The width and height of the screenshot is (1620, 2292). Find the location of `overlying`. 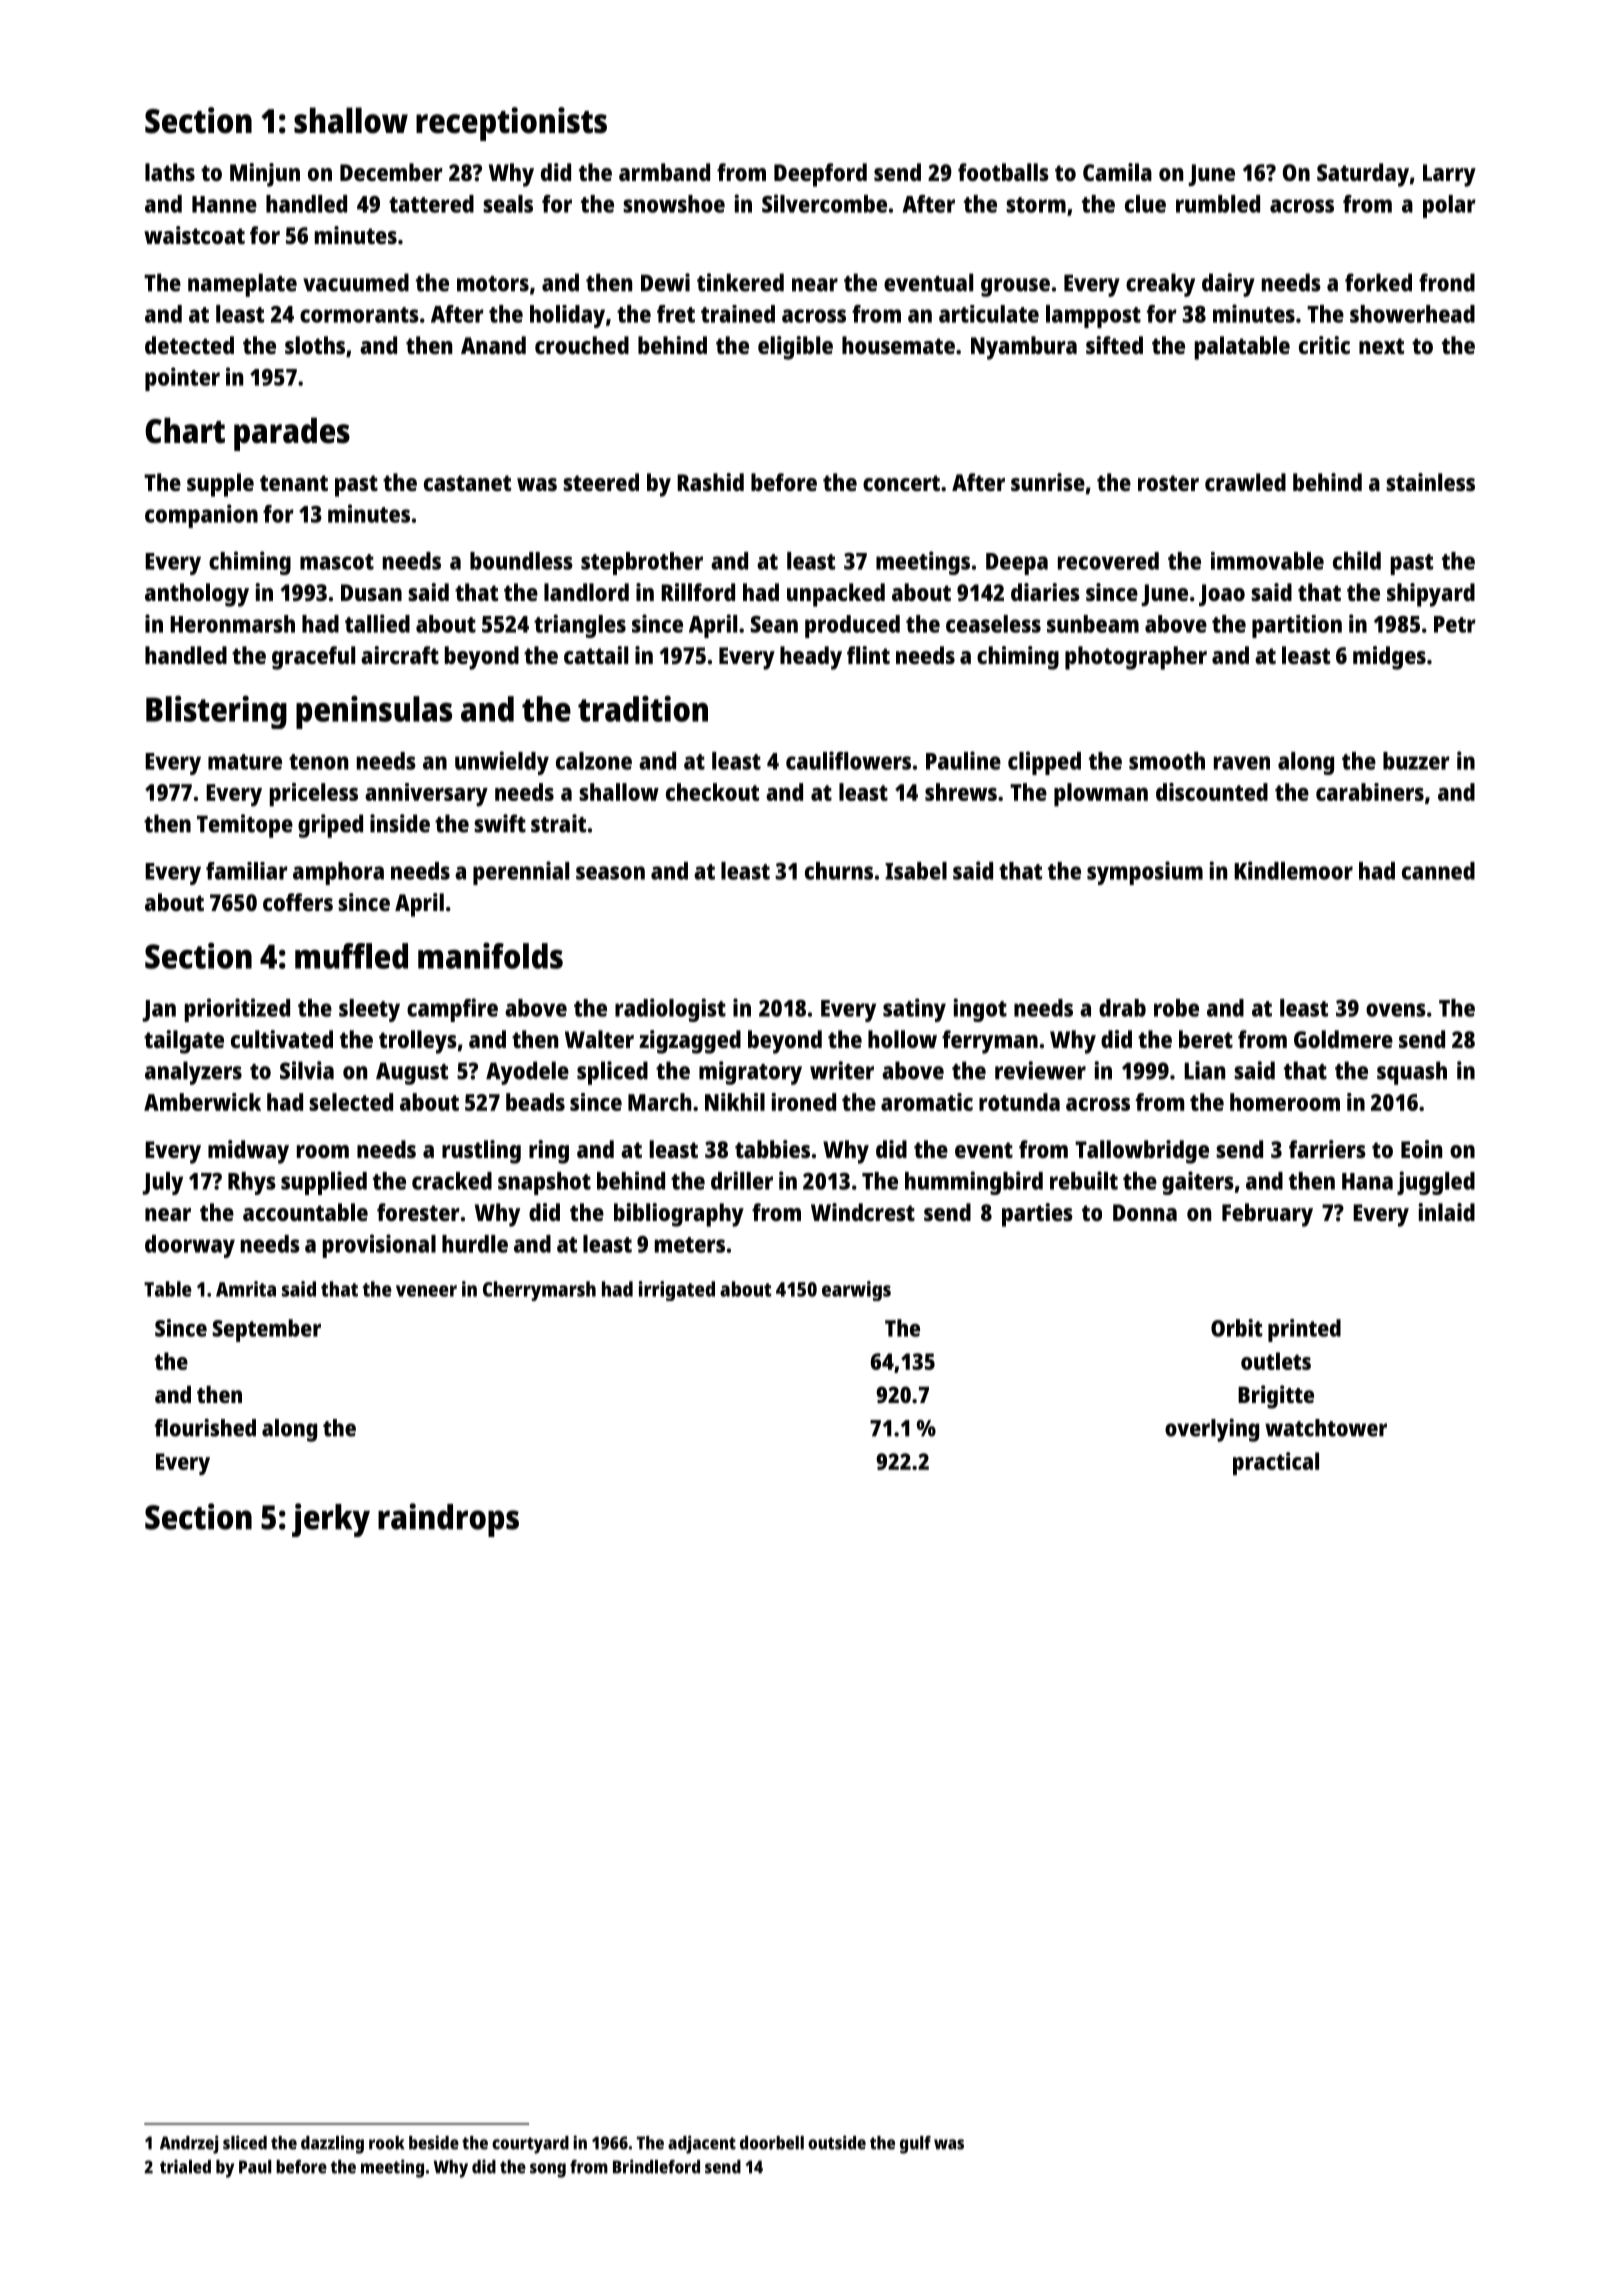

overlying is located at coordinates (1212, 1430).
